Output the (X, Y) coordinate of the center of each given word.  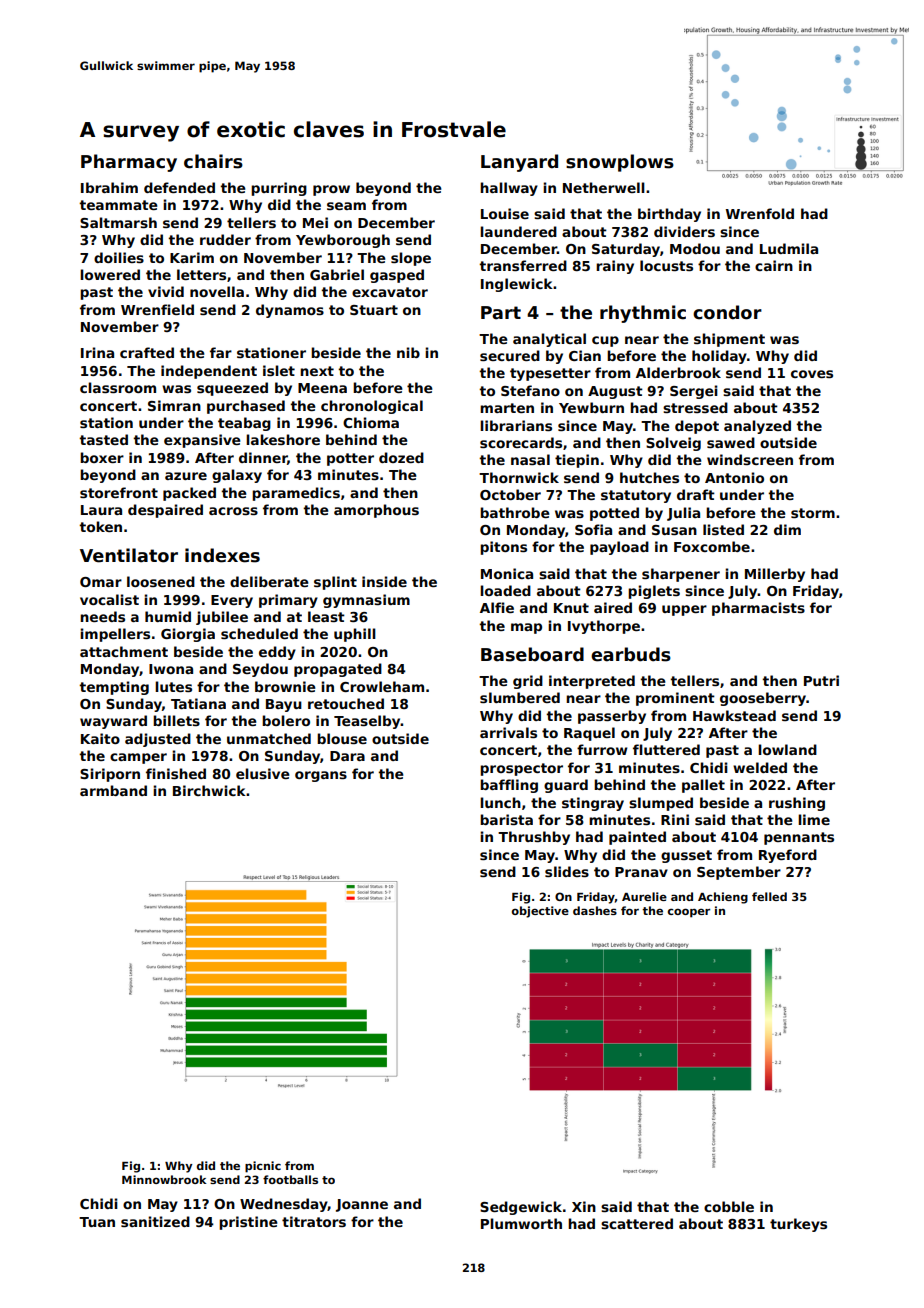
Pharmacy (129, 163)
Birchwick (209, 790)
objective (540, 912)
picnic (263, 1167)
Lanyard (519, 163)
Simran (174, 405)
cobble (729, 1206)
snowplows (620, 163)
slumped (661, 804)
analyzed (757, 427)
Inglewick (517, 285)
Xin (584, 1206)
